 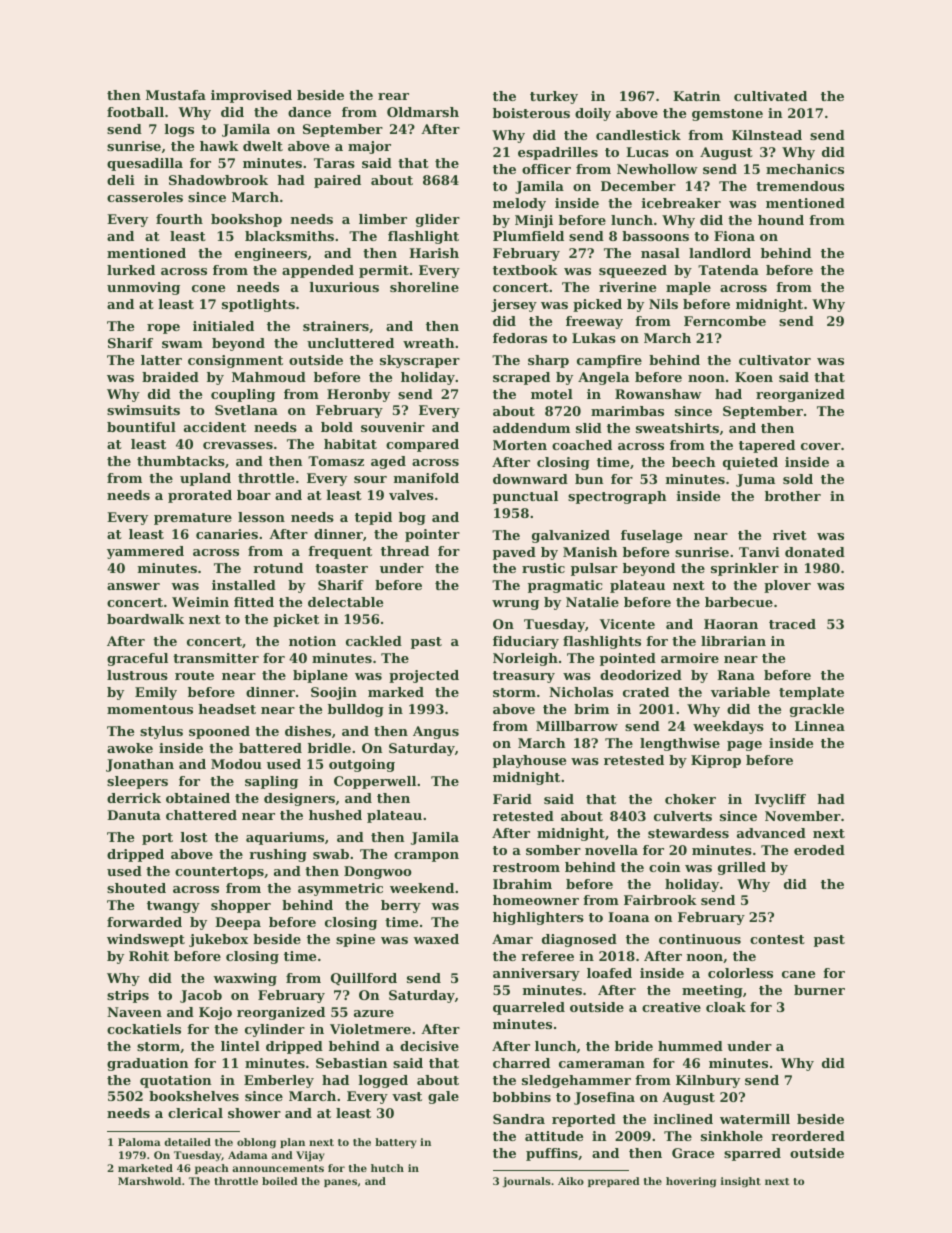 What do you see at coordinates (657, 169) in the image?
I see `Newhollow` at bounding box center [657, 169].
